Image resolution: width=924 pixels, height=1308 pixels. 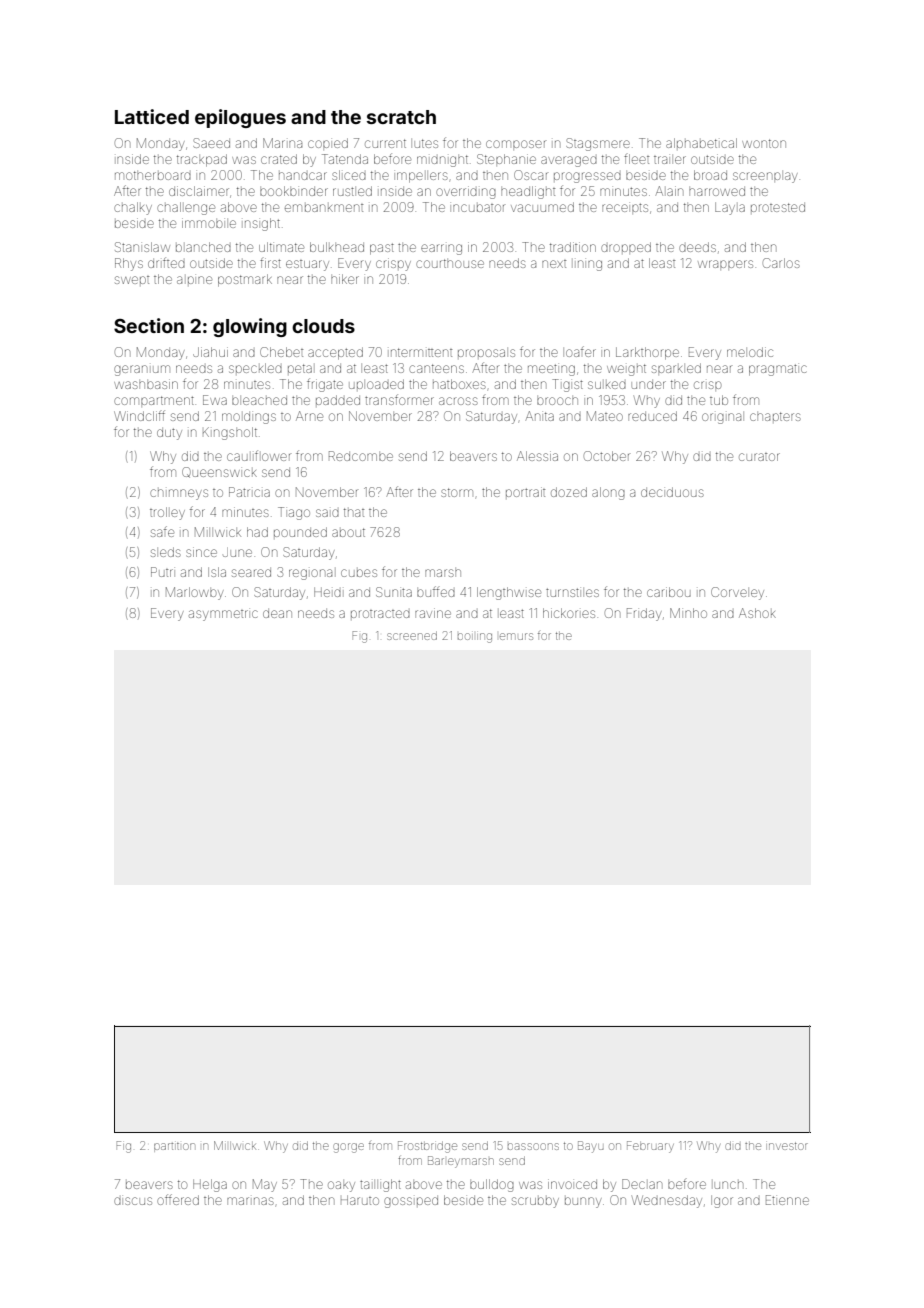 What do you see at coordinates (764, 143) in the screenshot?
I see `wonton` at bounding box center [764, 143].
